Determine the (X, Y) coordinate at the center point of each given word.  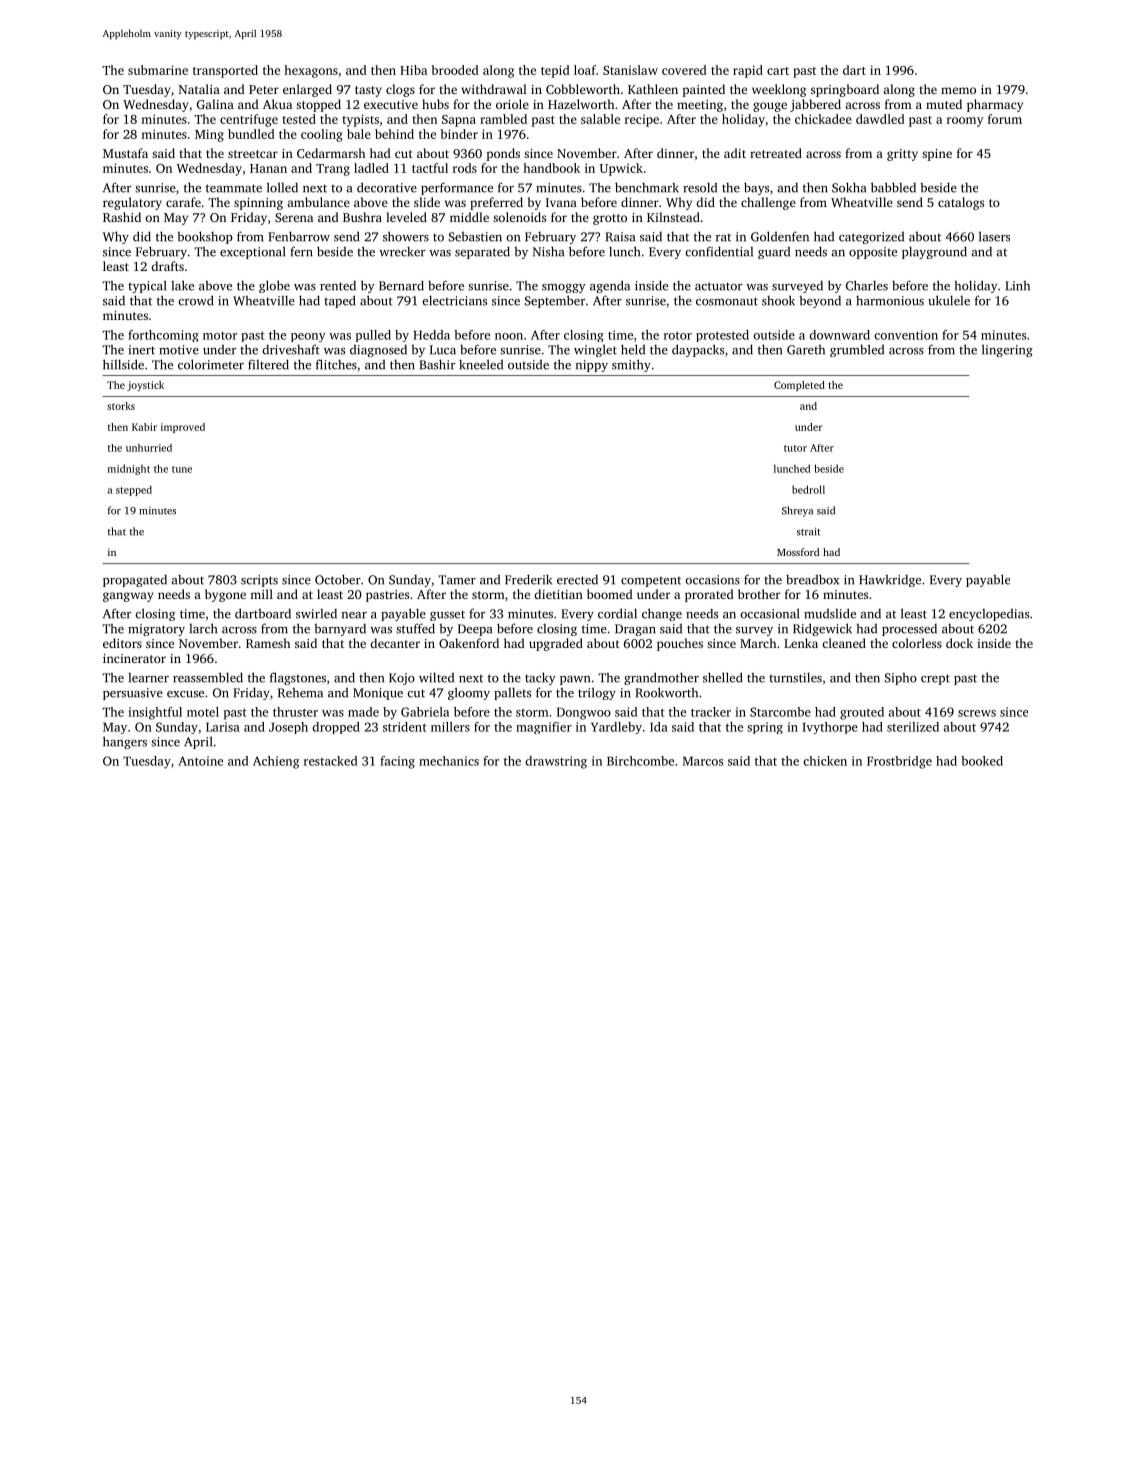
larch (203, 628)
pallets (512, 693)
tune (182, 469)
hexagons (311, 71)
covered (684, 70)
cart (778, 71)
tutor (795, 448)
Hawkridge (890, 581)
